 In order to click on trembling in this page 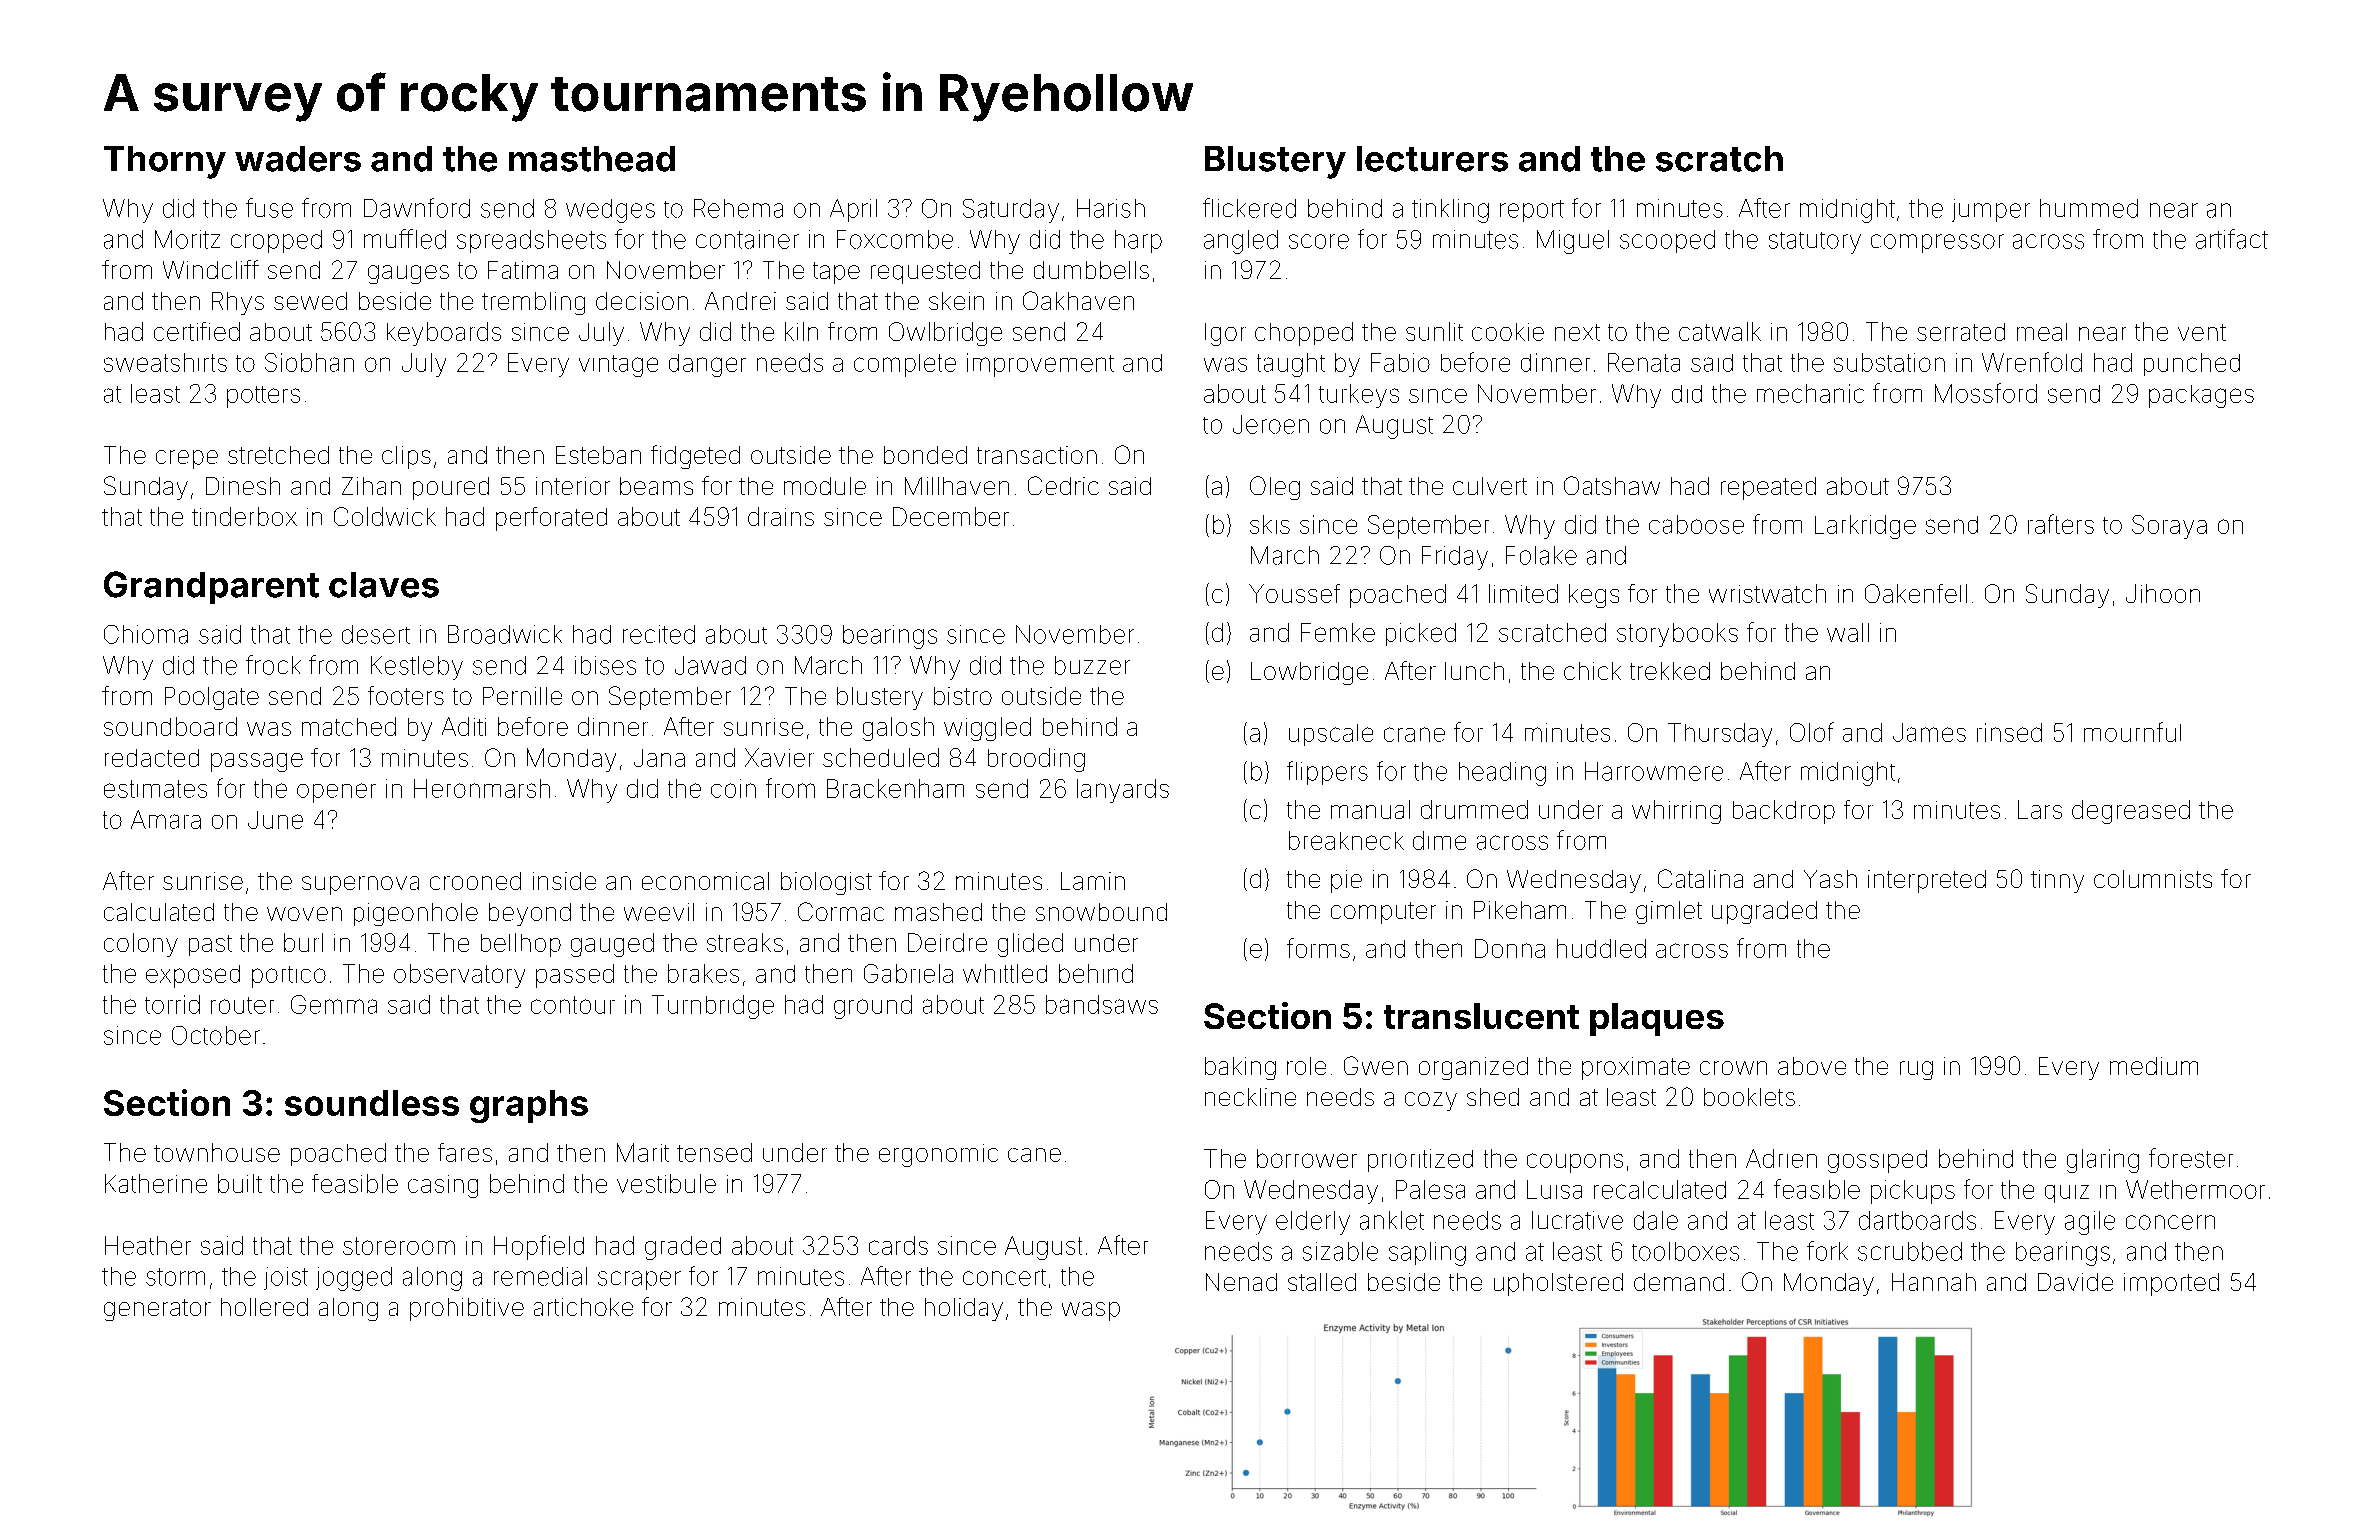, I will do `click(533, 303)`.
